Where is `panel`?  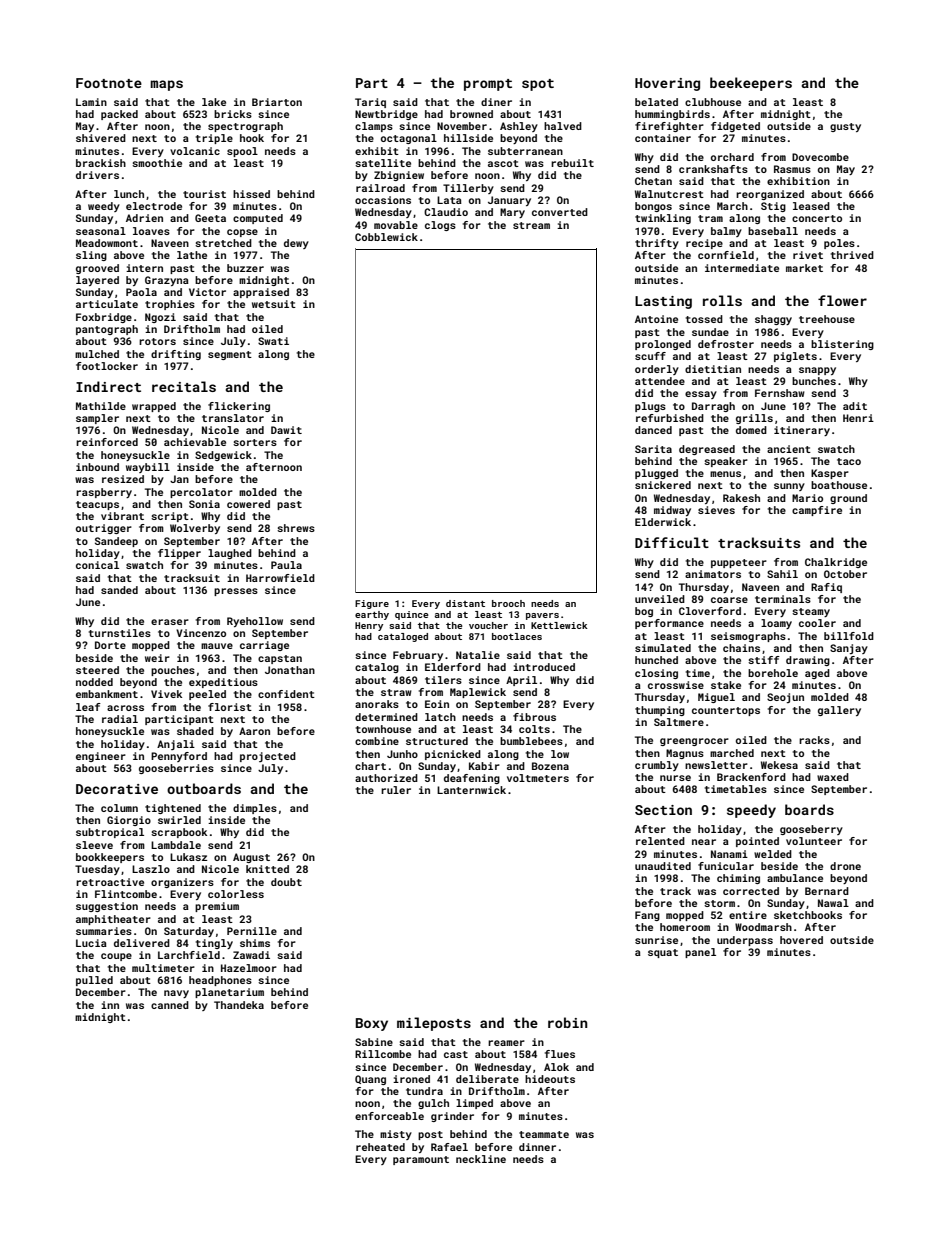
panel is located at coordinates (700, 953).
